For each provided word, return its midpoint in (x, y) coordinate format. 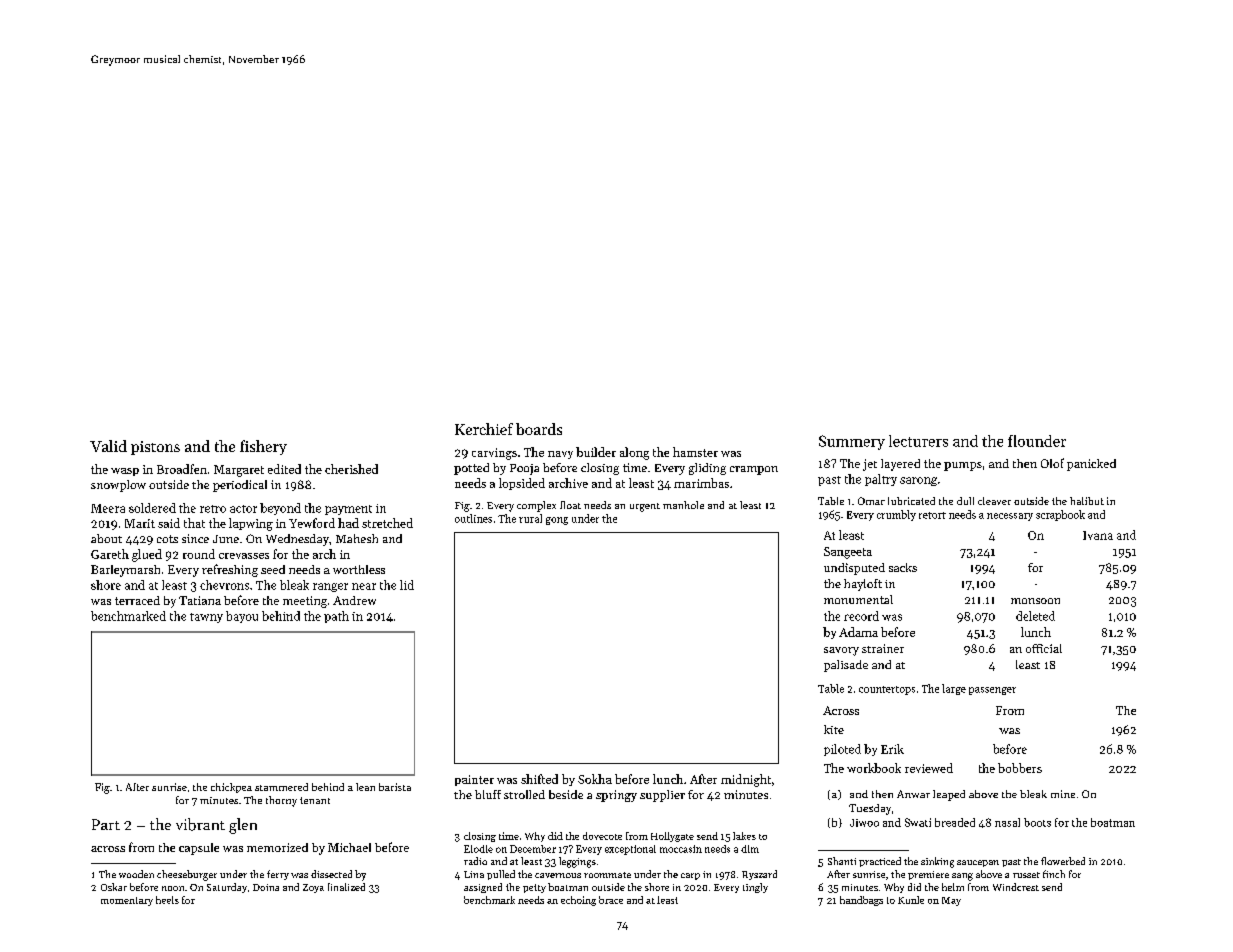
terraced (137, 600)
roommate (607, 875)
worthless (359, 569)
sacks (903, 567)
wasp (125, 472)
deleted (1035, 616)
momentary (127, 901)
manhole (683, 505)
